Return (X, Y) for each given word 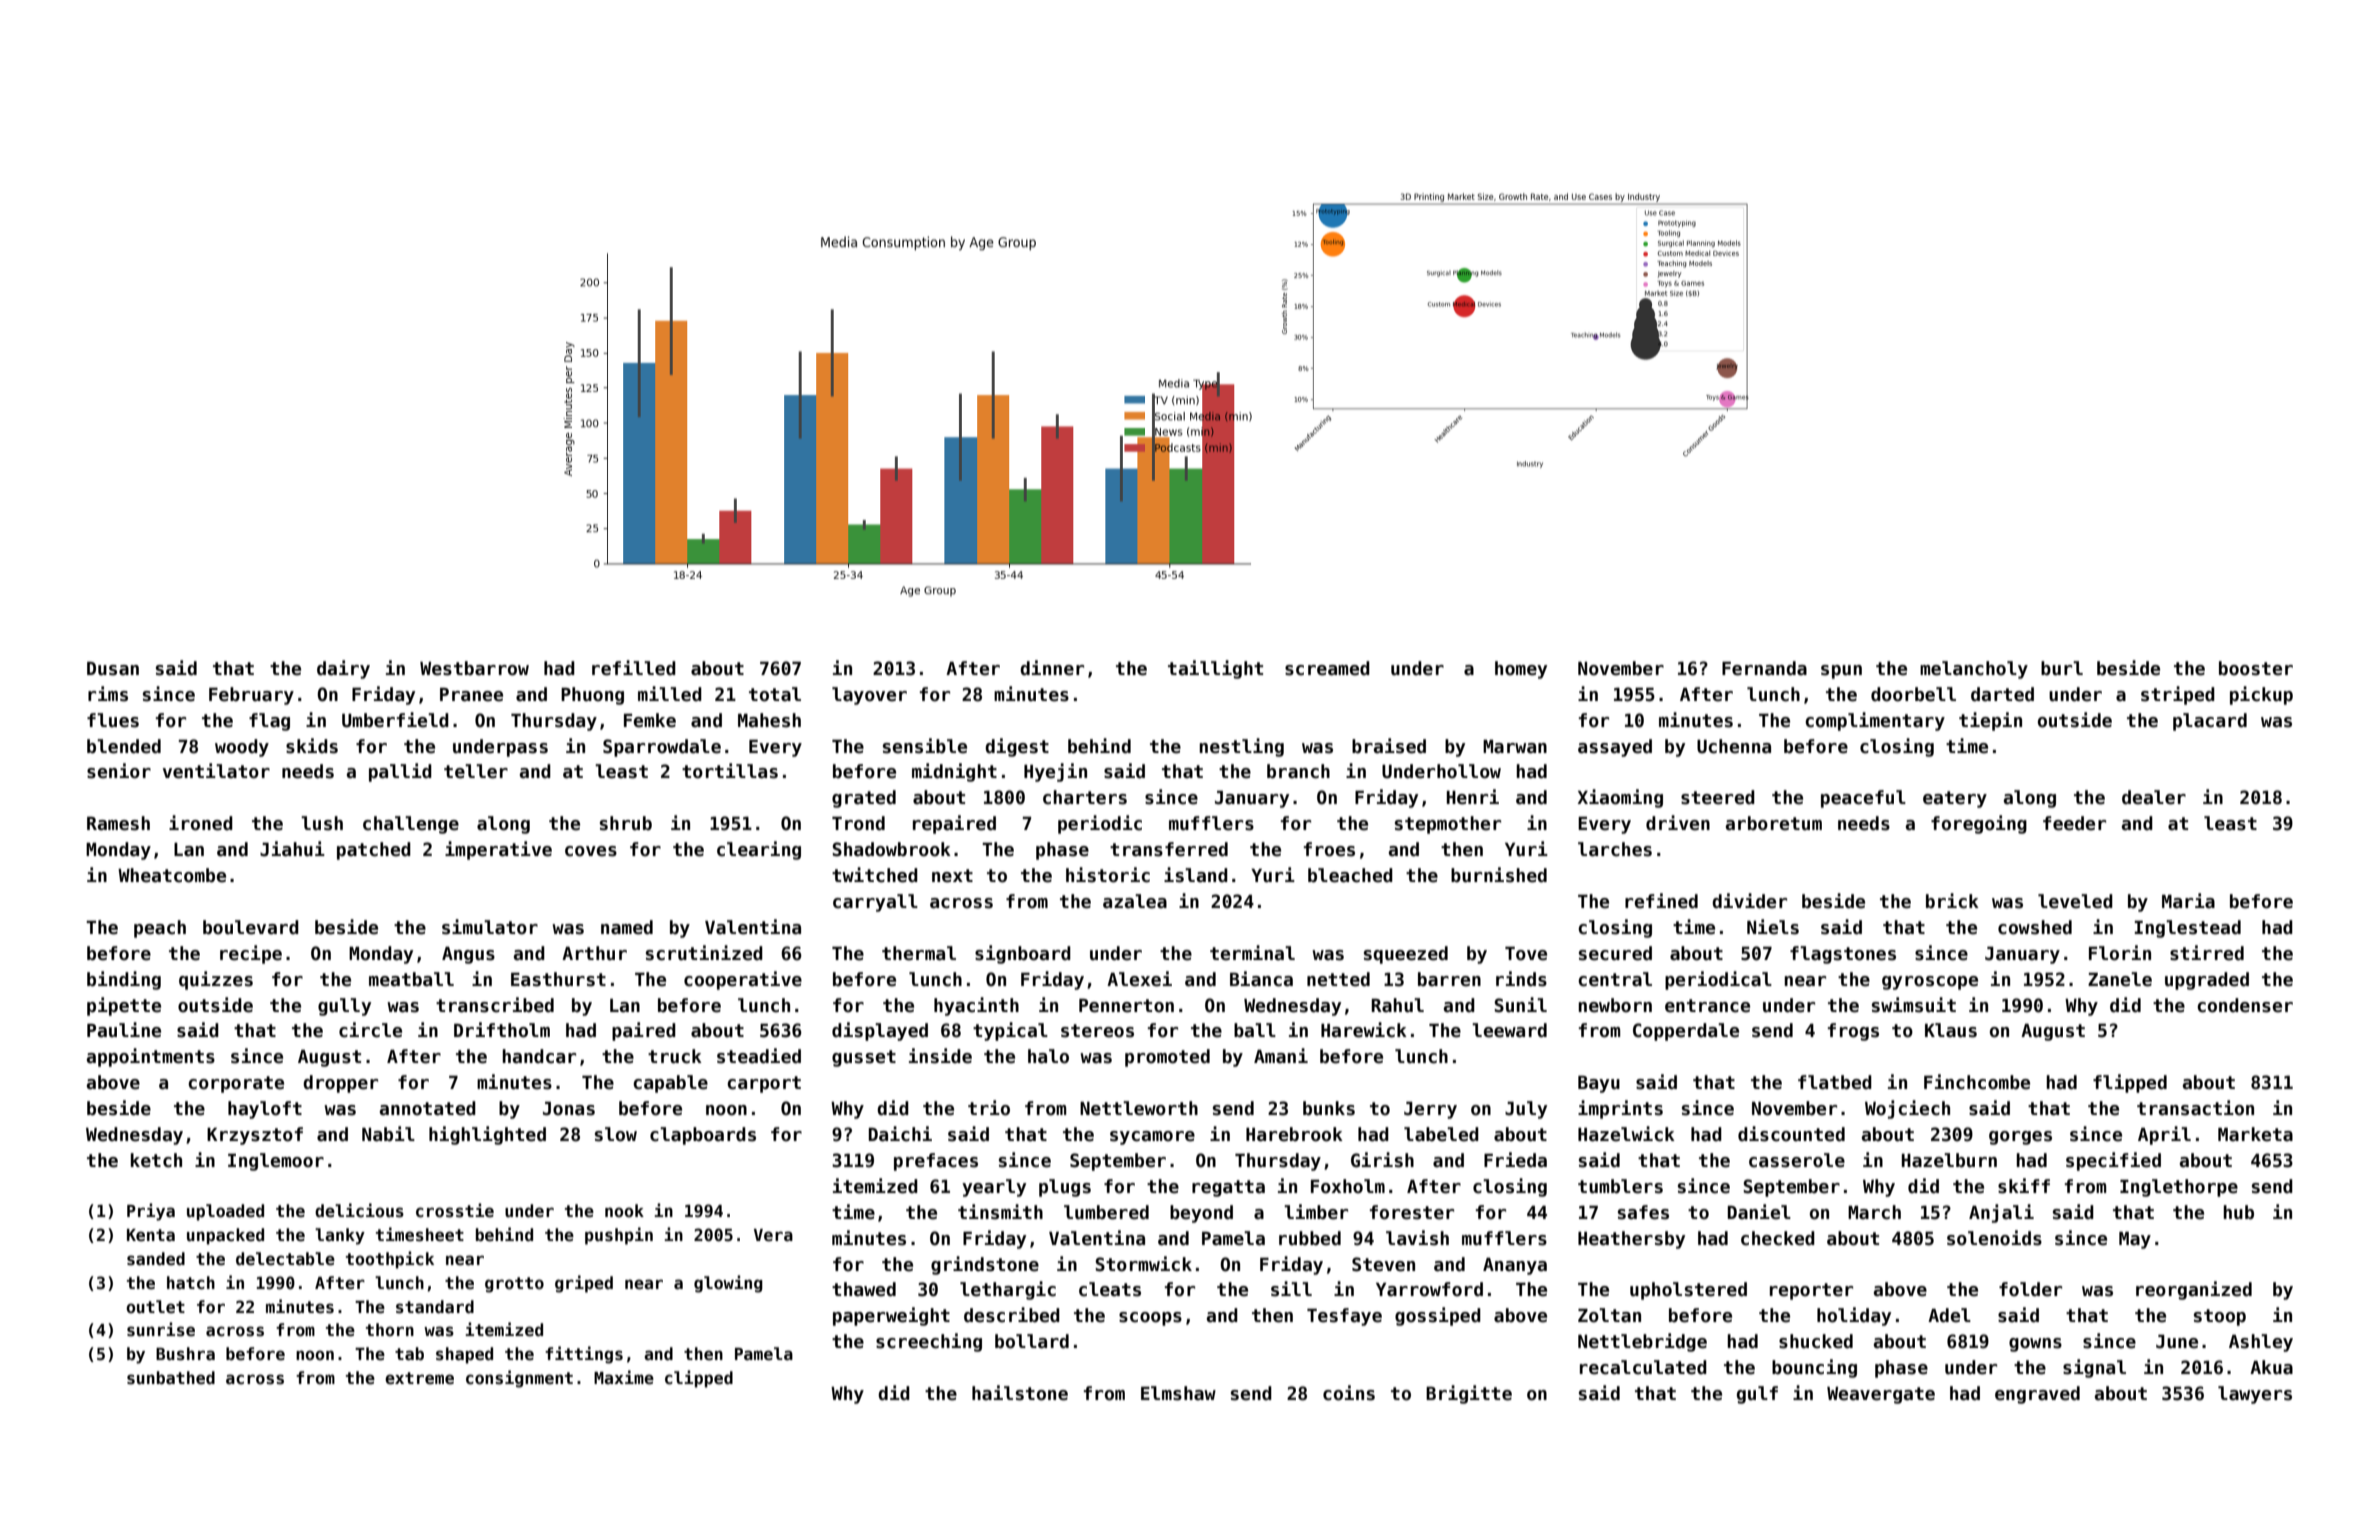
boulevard (251, 927)
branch (1298, 771)
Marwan (1515, 747)
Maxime (624, 1377)
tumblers (1620, 1186)
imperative (498, 850)
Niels (1773, 927)
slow (616, 1134)
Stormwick (1143, 1264)
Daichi (900, 1134)
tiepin (1990, 721)
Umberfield (395, 720)
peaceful (1863, 799)
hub (2238, 1212)
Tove (1526, 954)
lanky (340, 1236)
